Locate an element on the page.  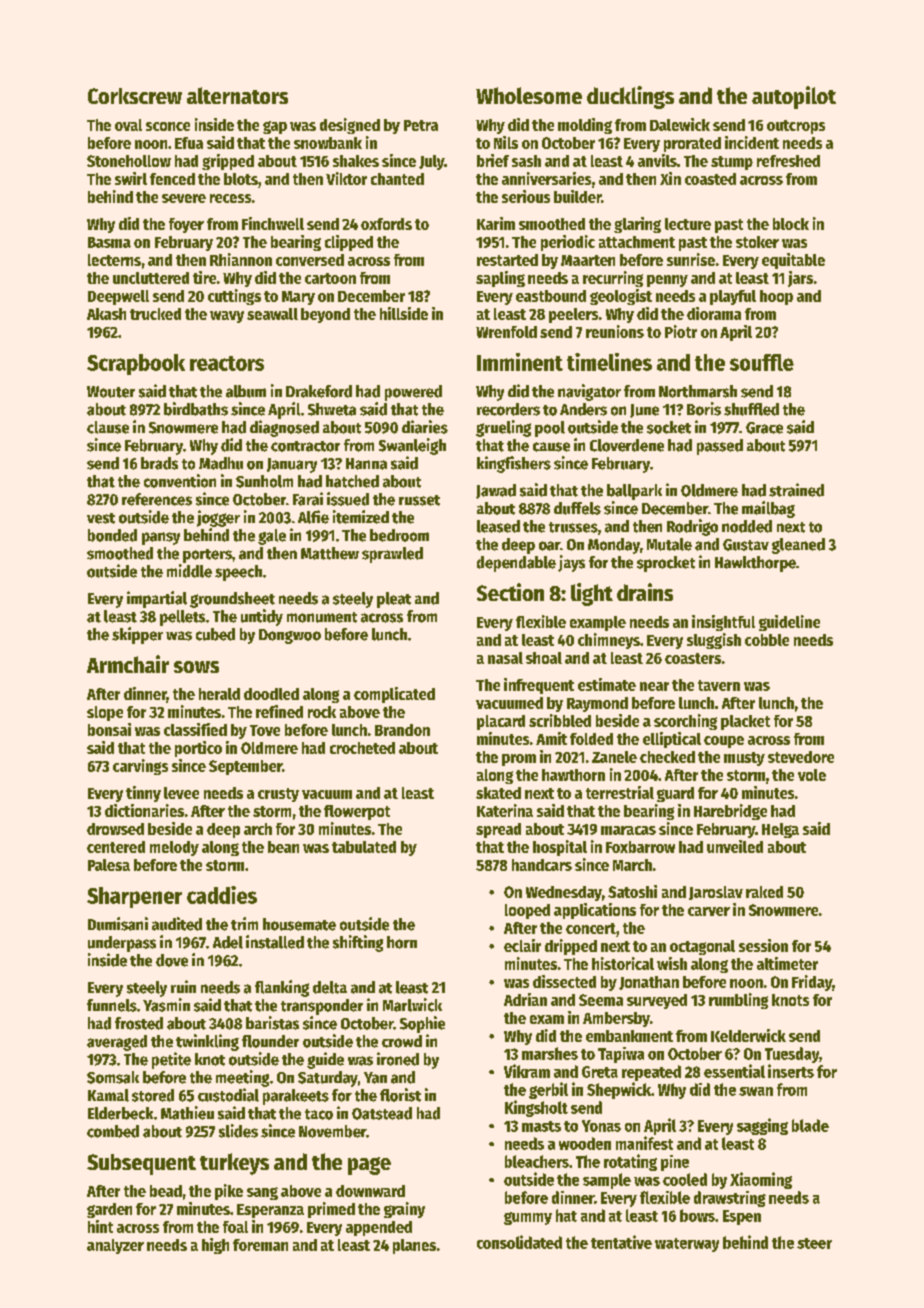
eclair is located at coordinates (522, 945).
